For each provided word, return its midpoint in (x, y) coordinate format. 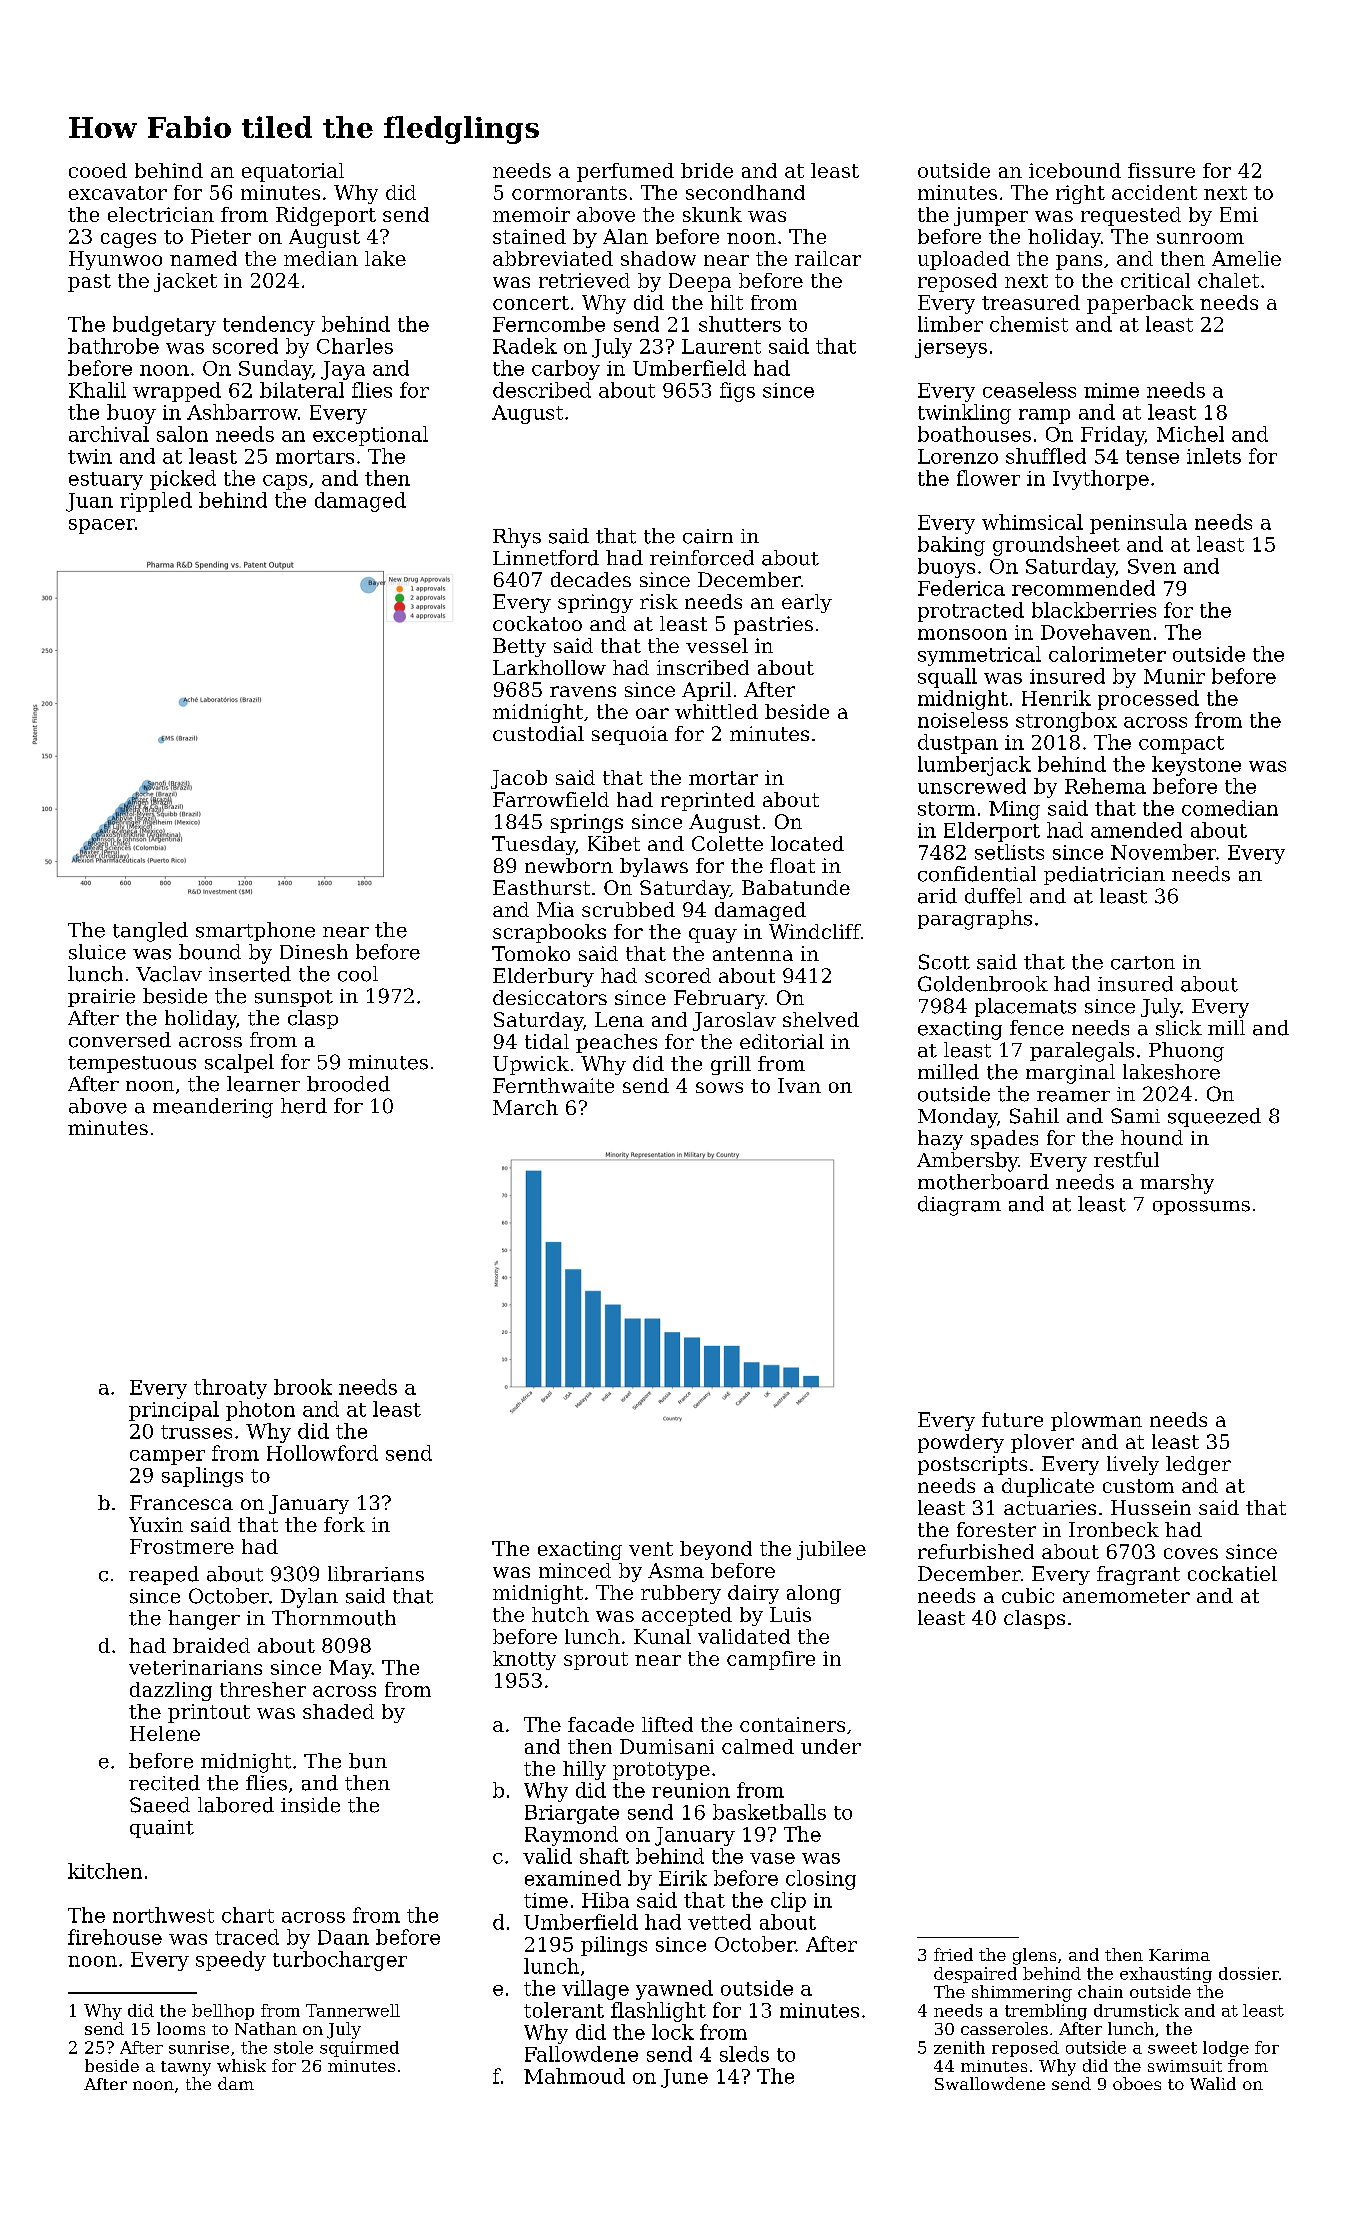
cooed (98, 170)
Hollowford (322, 1453)
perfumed (625, 172)
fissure (1161, 170)
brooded (348, 1084)
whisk (241, 2065)
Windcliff (815, 931)
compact (1181, 745)
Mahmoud (574, 2076)
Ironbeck (1114, 1529)
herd (304, 1106)
